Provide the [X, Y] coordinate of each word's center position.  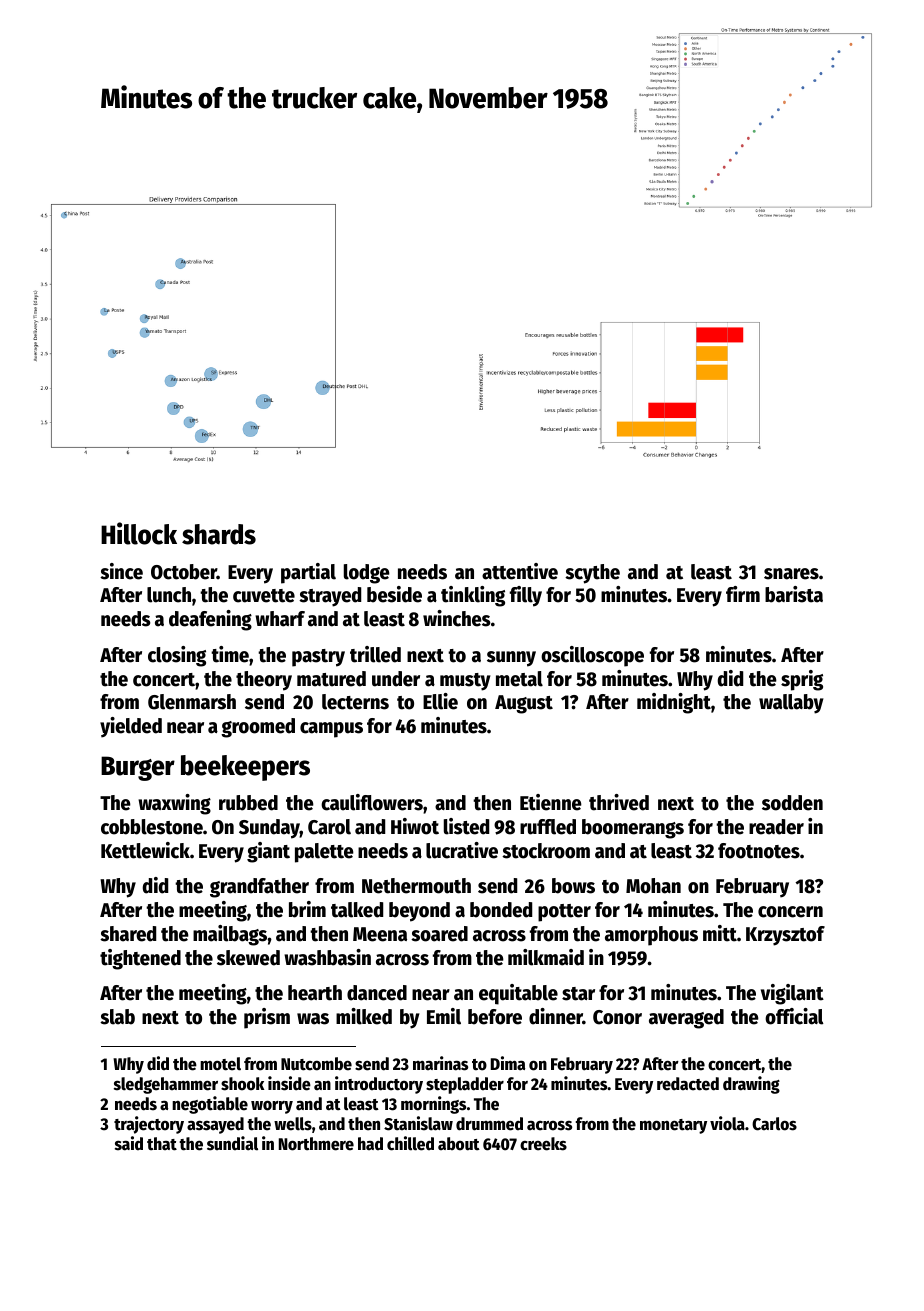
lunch [169, 595]
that [162, 1144]
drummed [489, 1124]
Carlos [774, 1124]
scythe [592, 574]
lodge [367, 574]
